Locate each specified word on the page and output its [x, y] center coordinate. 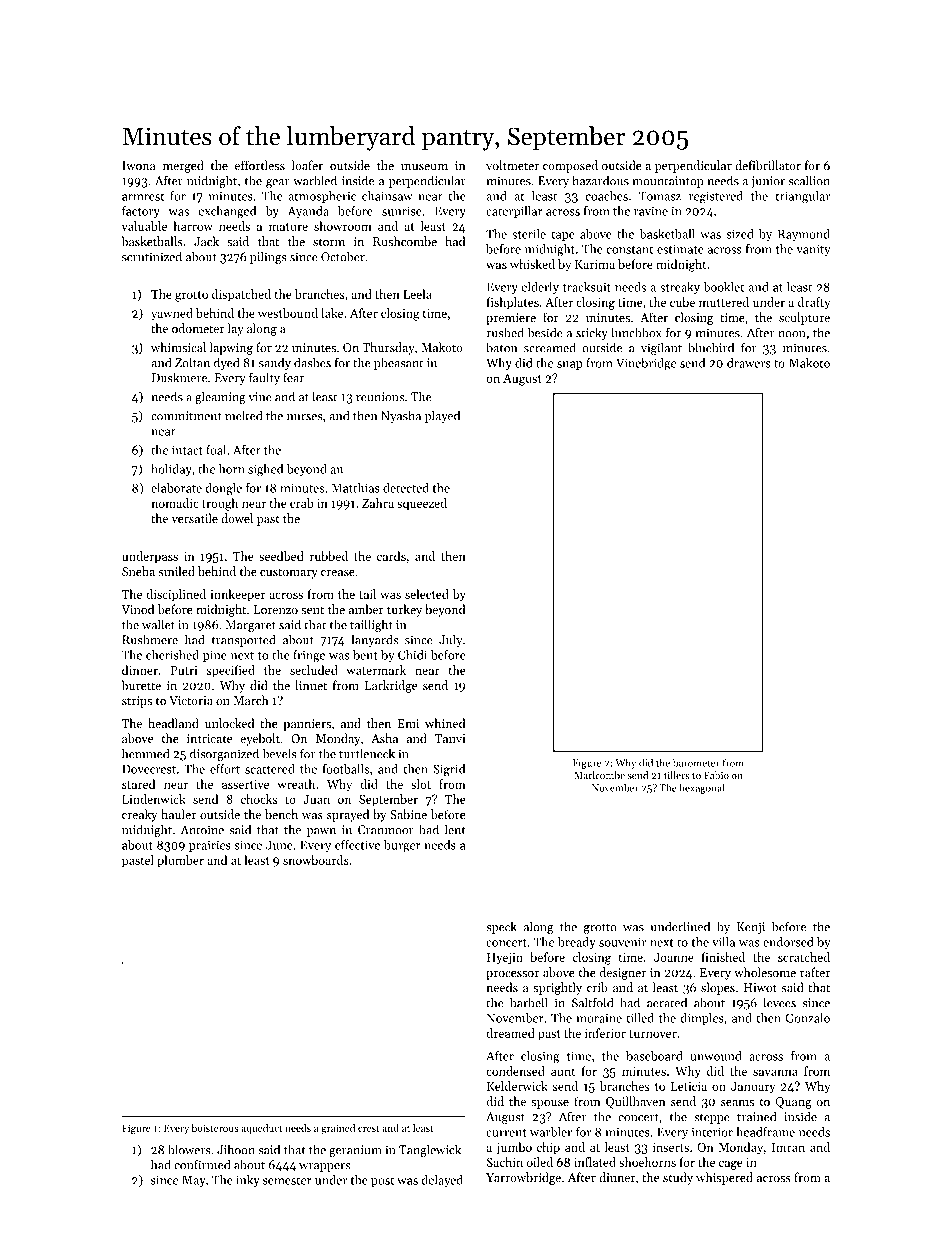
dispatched [241, 295]
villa [723, 942]
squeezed [422, 504]
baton [501, 347]
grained [338, 1129]
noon [791, 334]
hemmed [145, 753]
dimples [702, 1019]
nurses [305, 417]
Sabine [408, 814]
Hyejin [505, 959]
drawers [749, 363]
